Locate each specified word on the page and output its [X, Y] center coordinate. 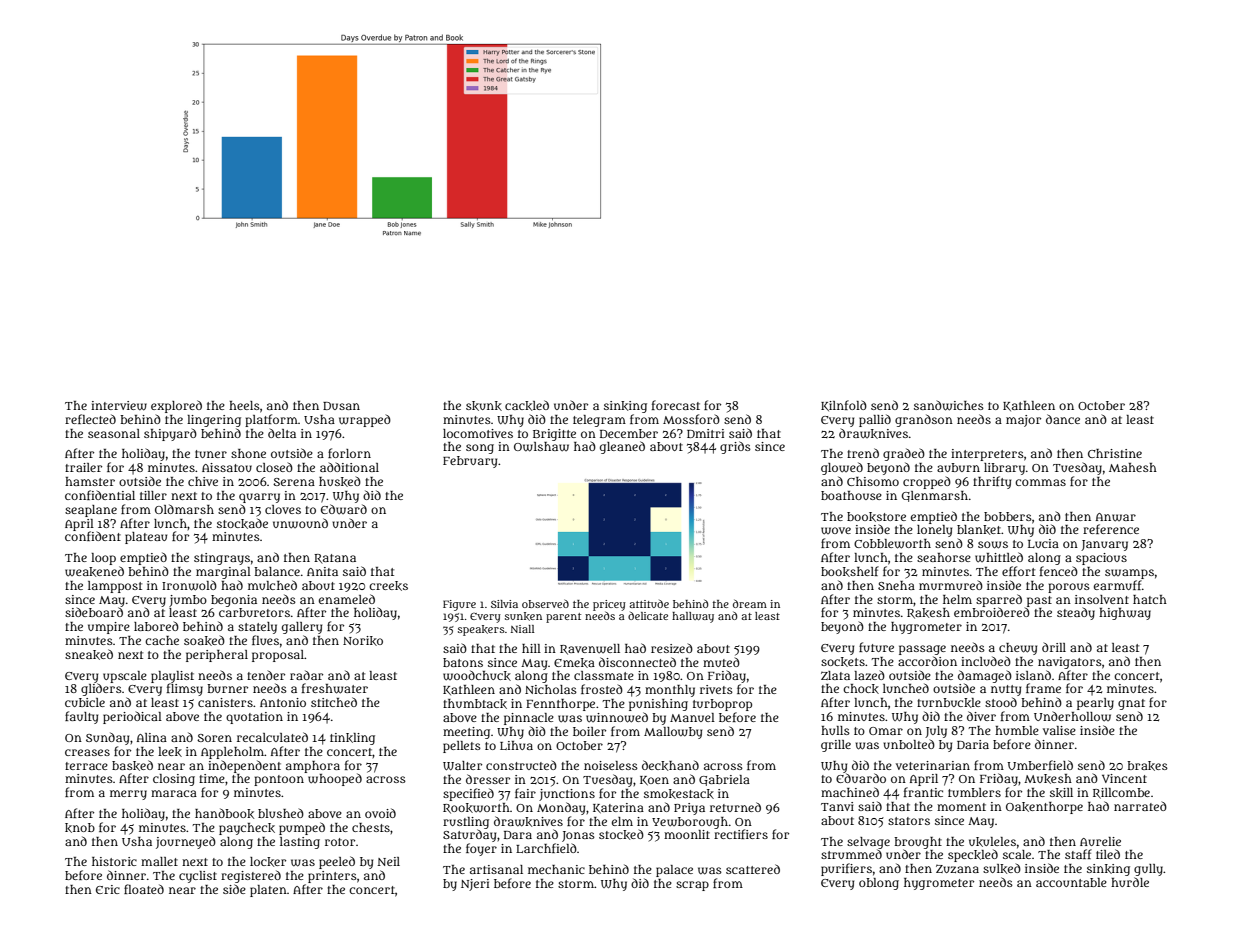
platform [271, 420]
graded [904, 454]
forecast [676, 405]
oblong [879, 884]
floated [144, 889]
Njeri [475, 885]
